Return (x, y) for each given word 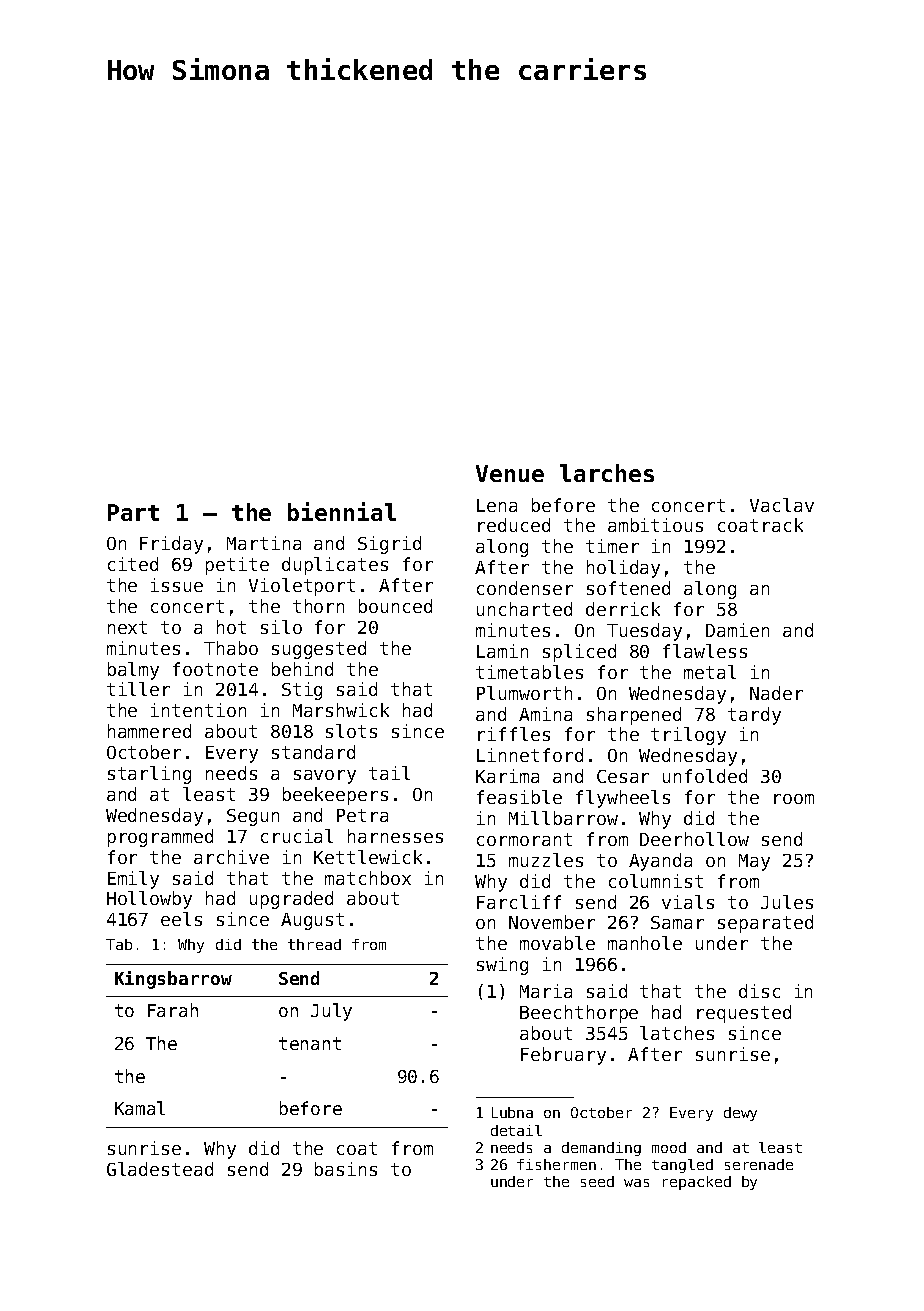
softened (628, 588)
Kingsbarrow (173, 980)
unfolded (705, 776)
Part (133, 512)
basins (346, 1169)
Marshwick (341, 710)
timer (612, 546)
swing (502, 966)
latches (677, 1033)
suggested (319, 650)
